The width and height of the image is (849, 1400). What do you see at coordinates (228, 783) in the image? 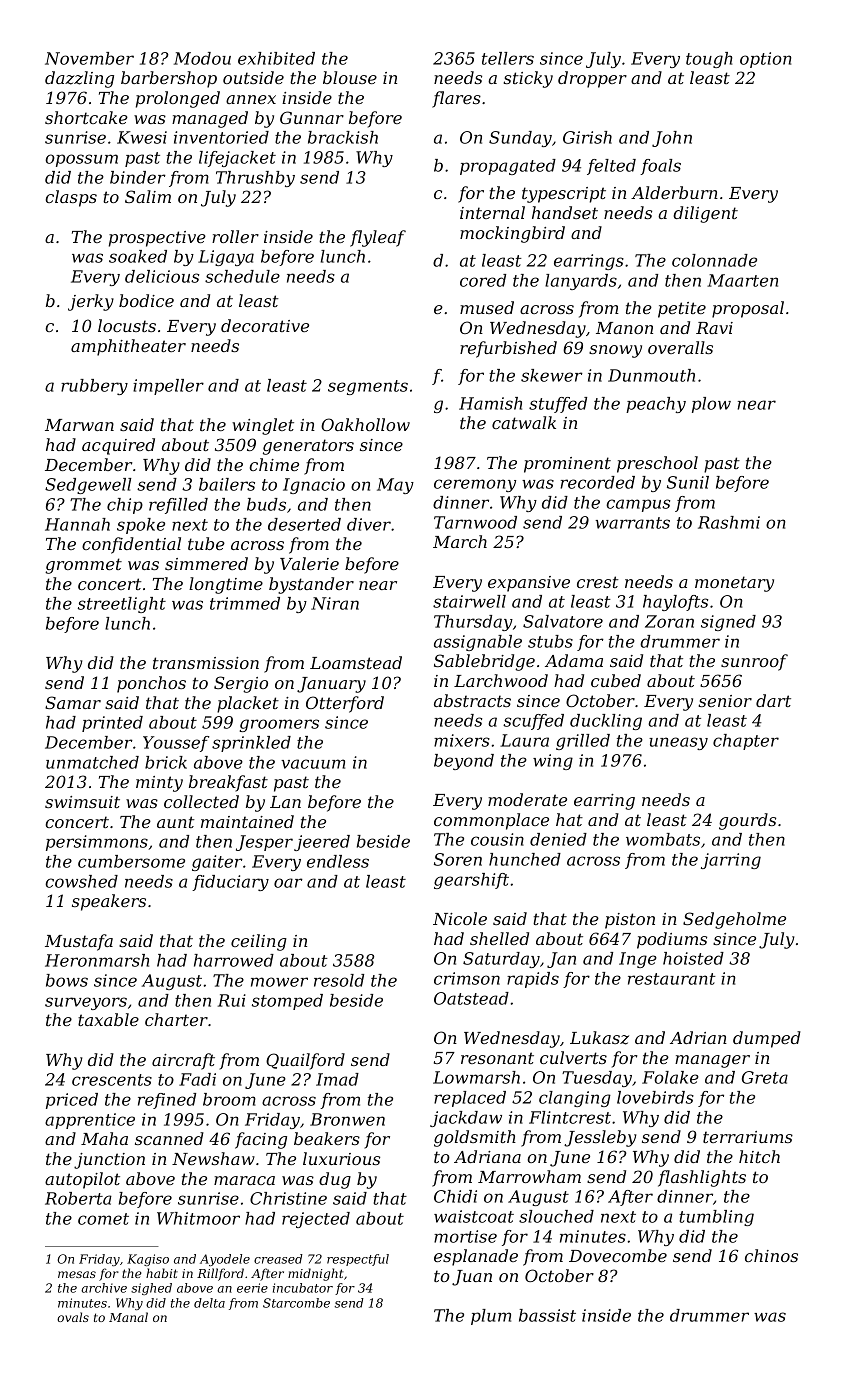
I see `breakfast` at bounding box center [228, 783].
